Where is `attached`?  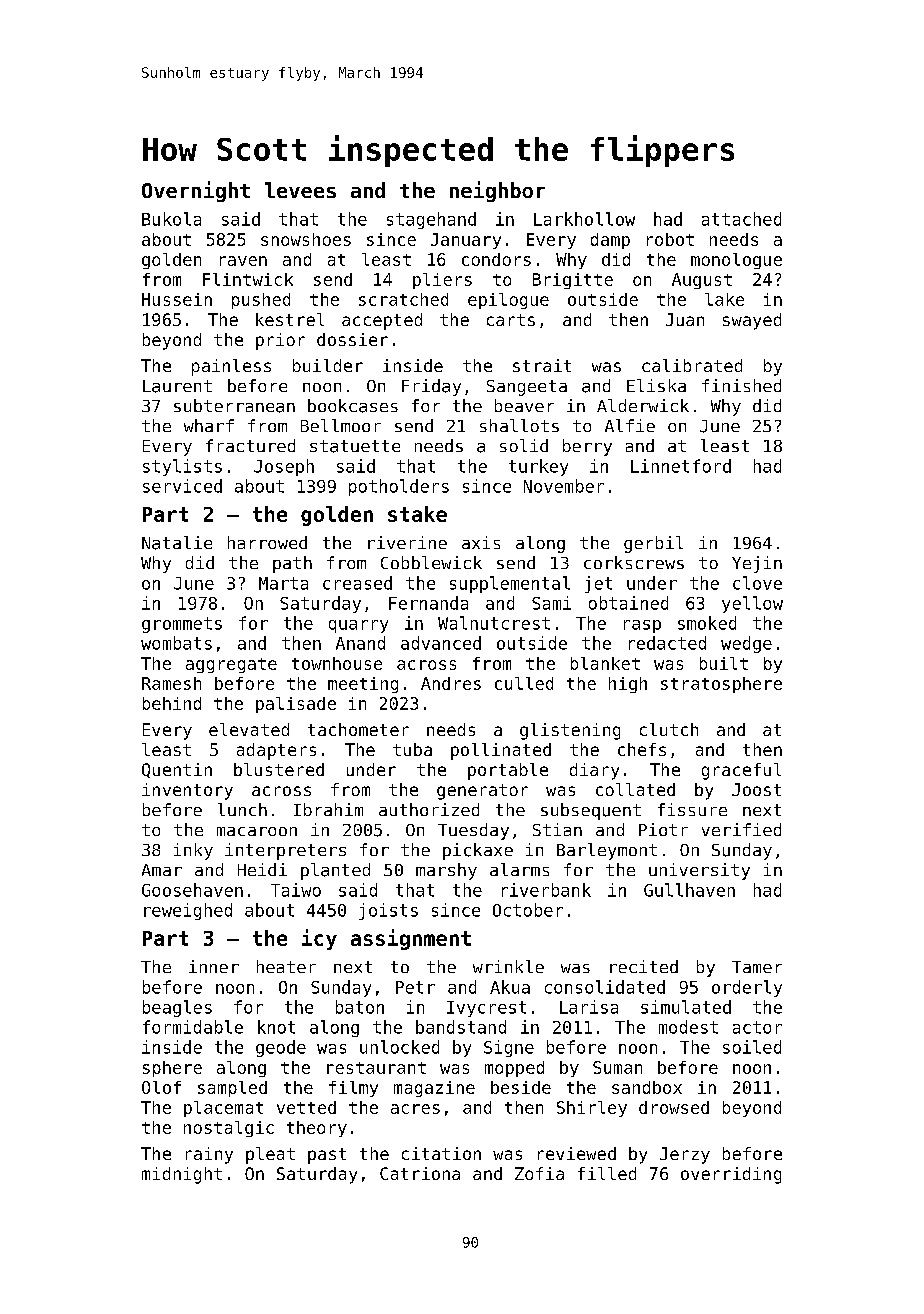 attached is located at coordinates (741, 219).
